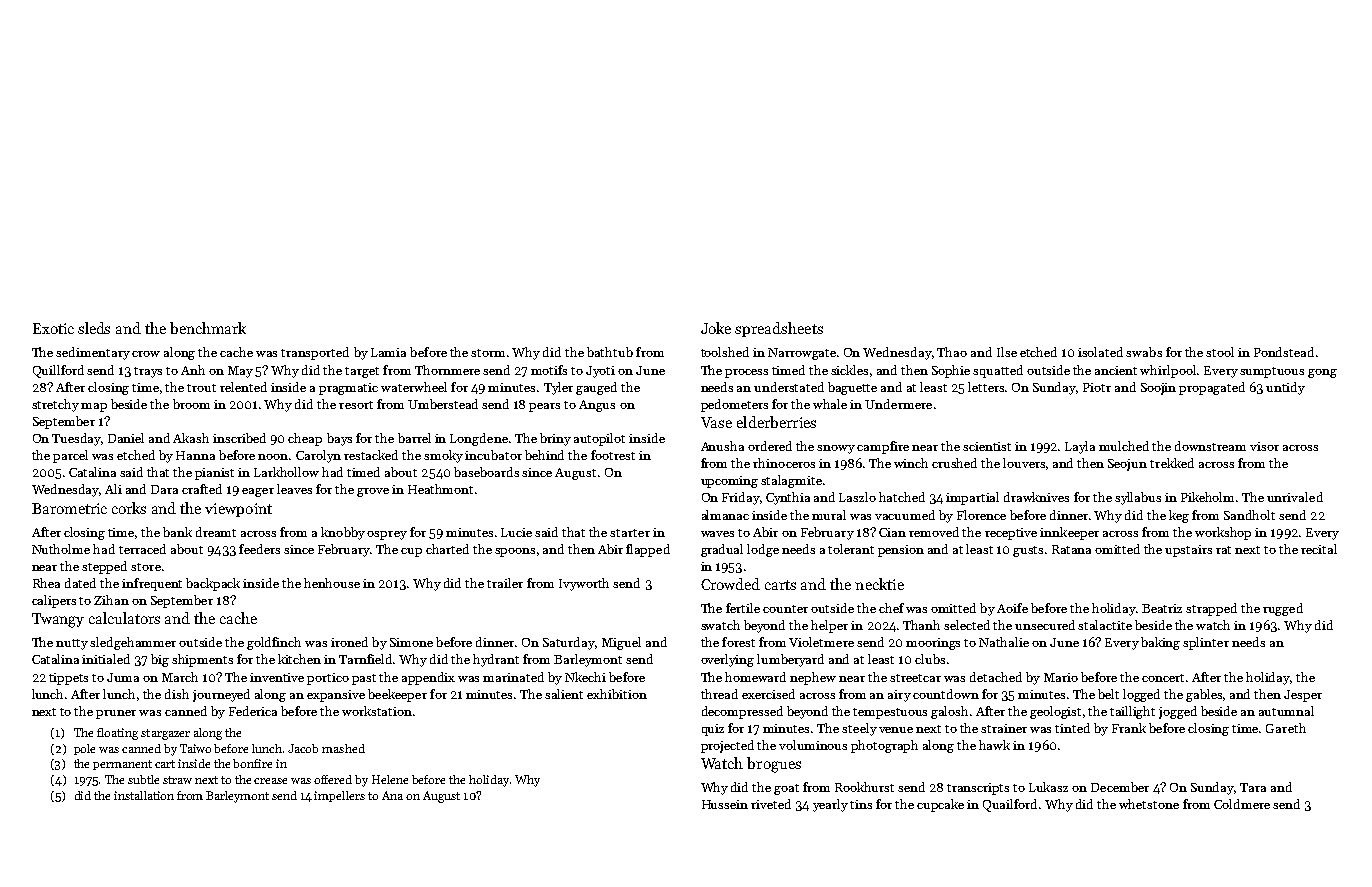  What do you see at coordinates (387, 535) in the image?
I see `osprey` at bounding box center [387, 535].
